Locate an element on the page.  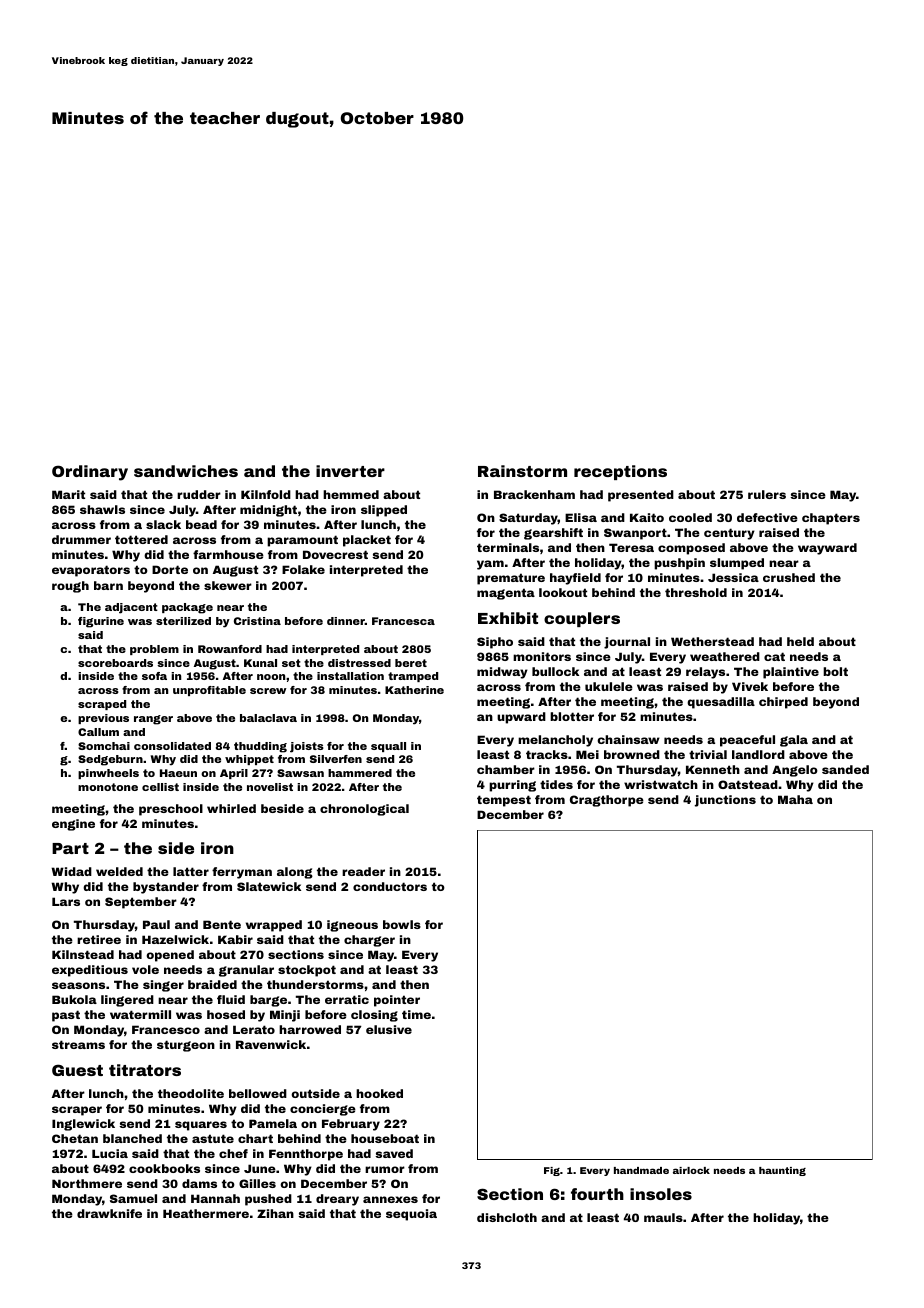
Maha is located at coordinates (795, 799).
